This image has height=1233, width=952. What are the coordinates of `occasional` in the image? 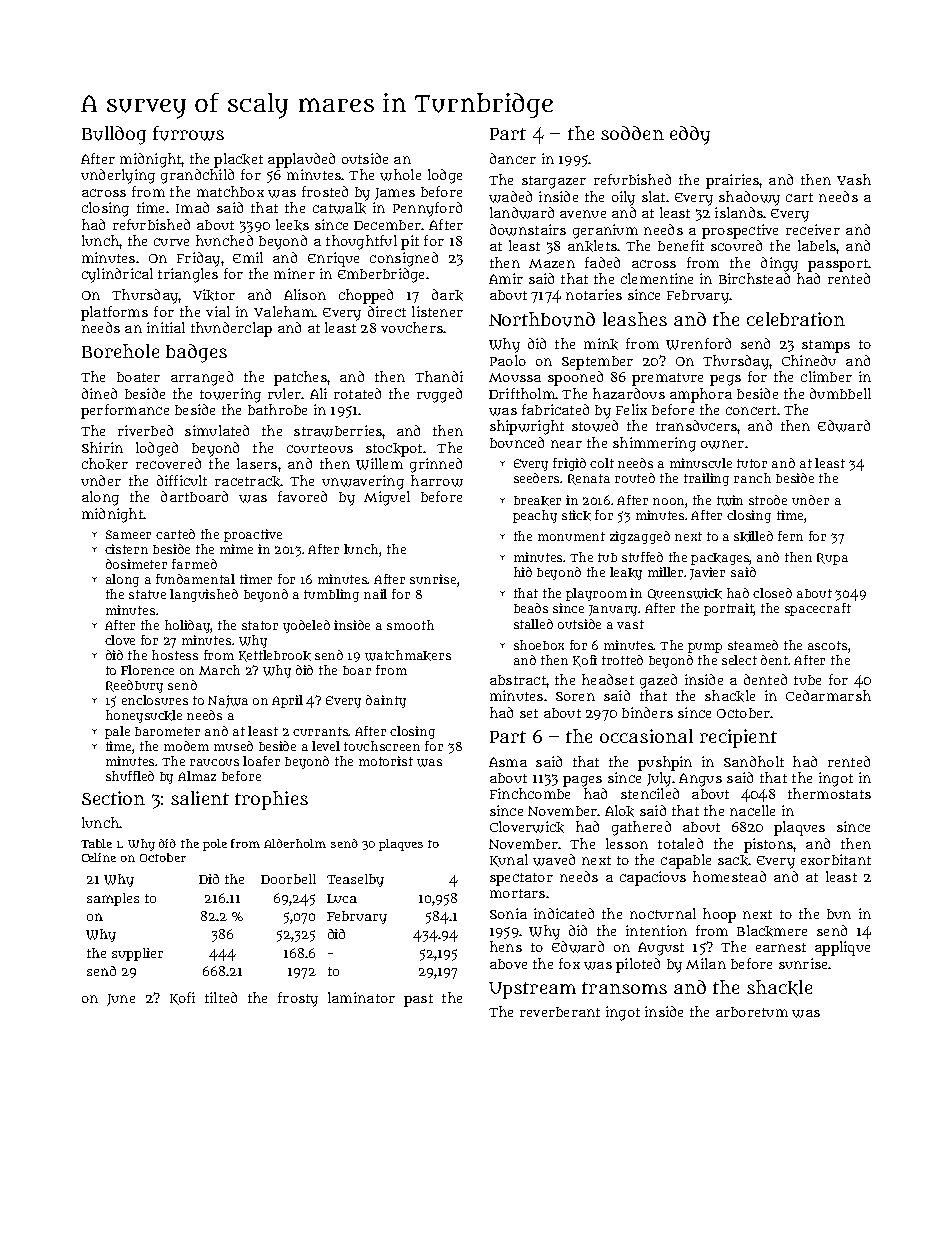 It's located at (646, 736).
